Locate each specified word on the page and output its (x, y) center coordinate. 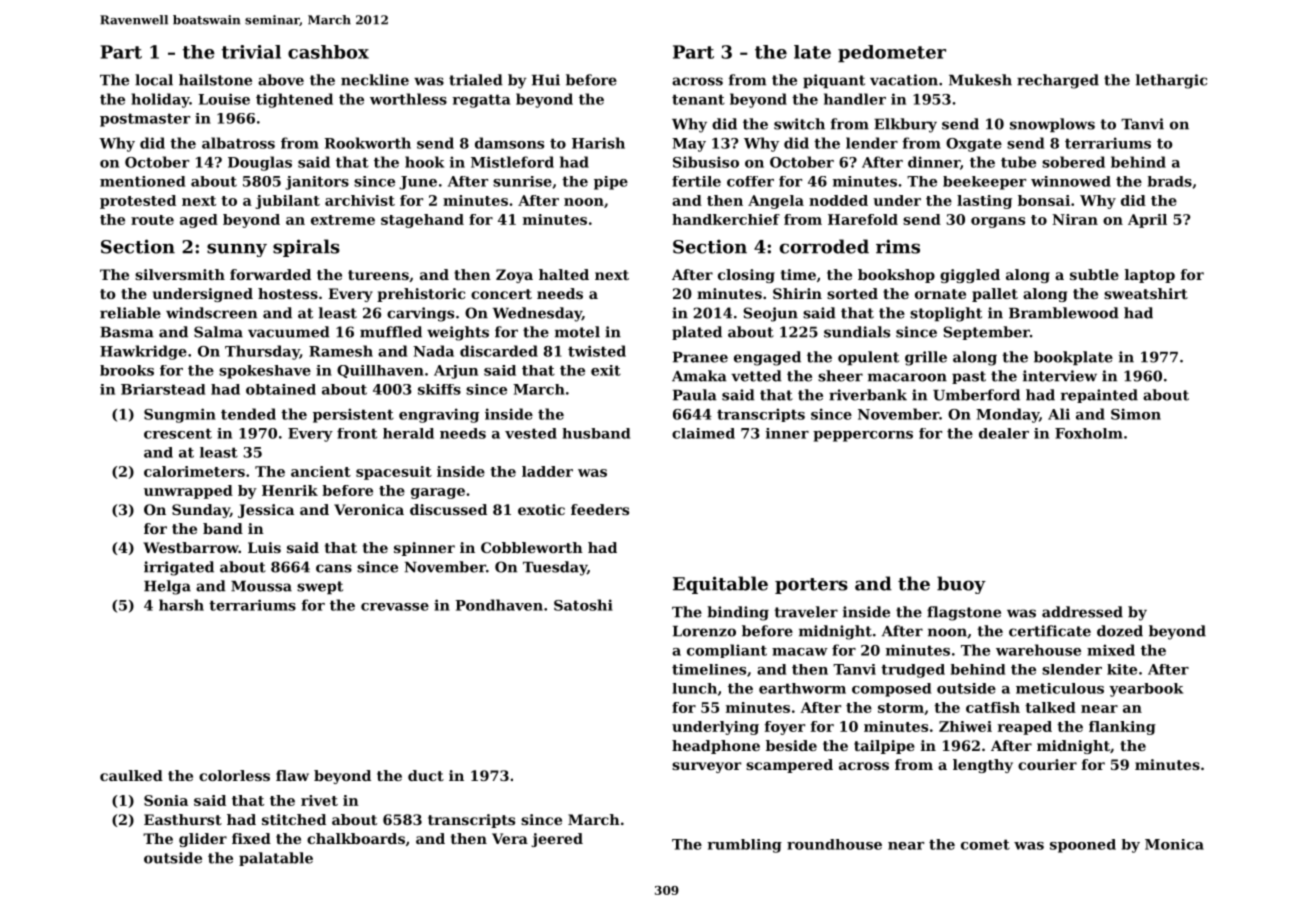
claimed (703, 433)
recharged (1058, 81)
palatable (276, 859)
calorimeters (194, 471)
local (154, 80)
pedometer (892, 53)
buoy (961, 585)
